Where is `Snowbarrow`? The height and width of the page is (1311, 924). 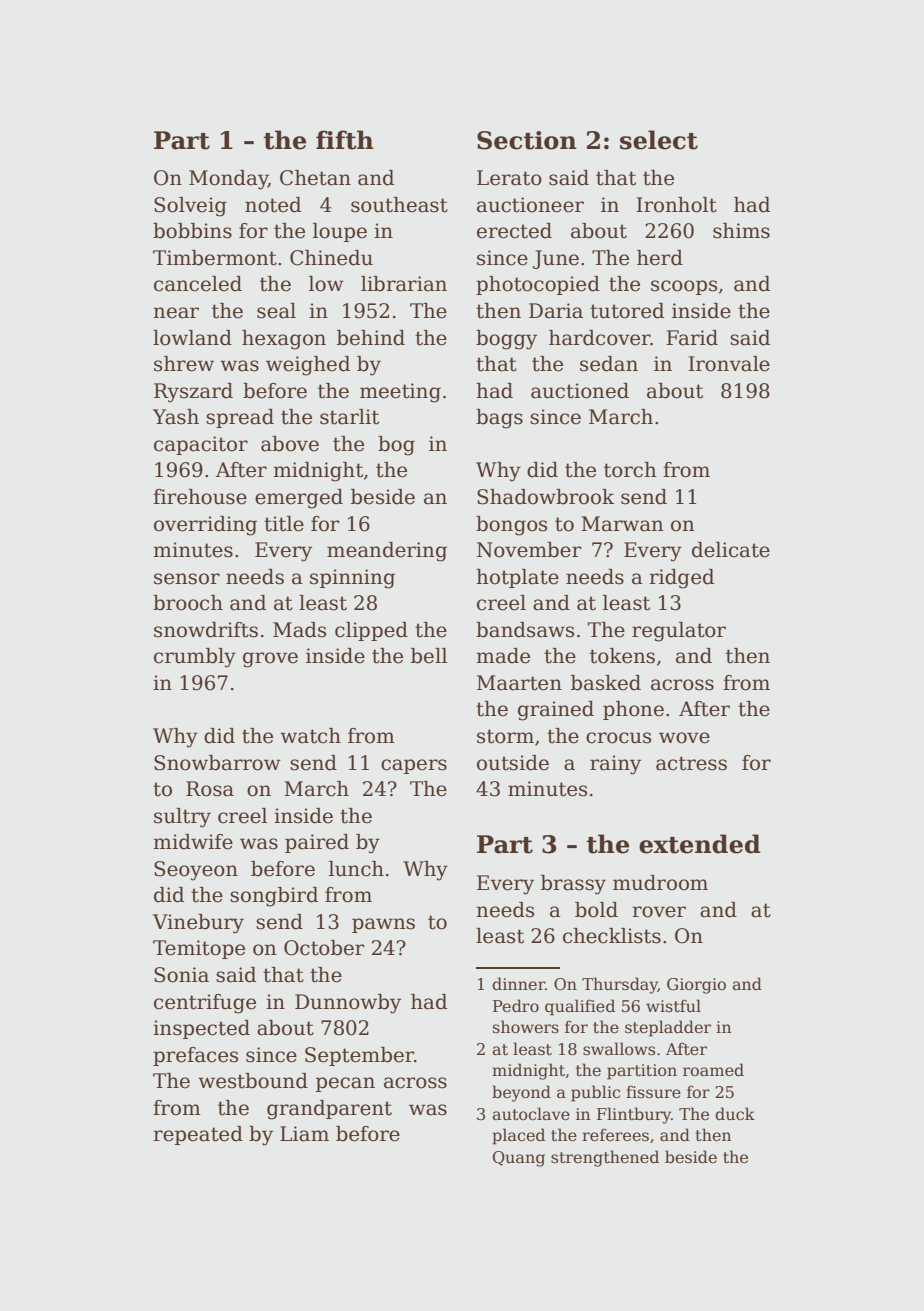
Snowbarrow is located at coordinates (217, 763).
